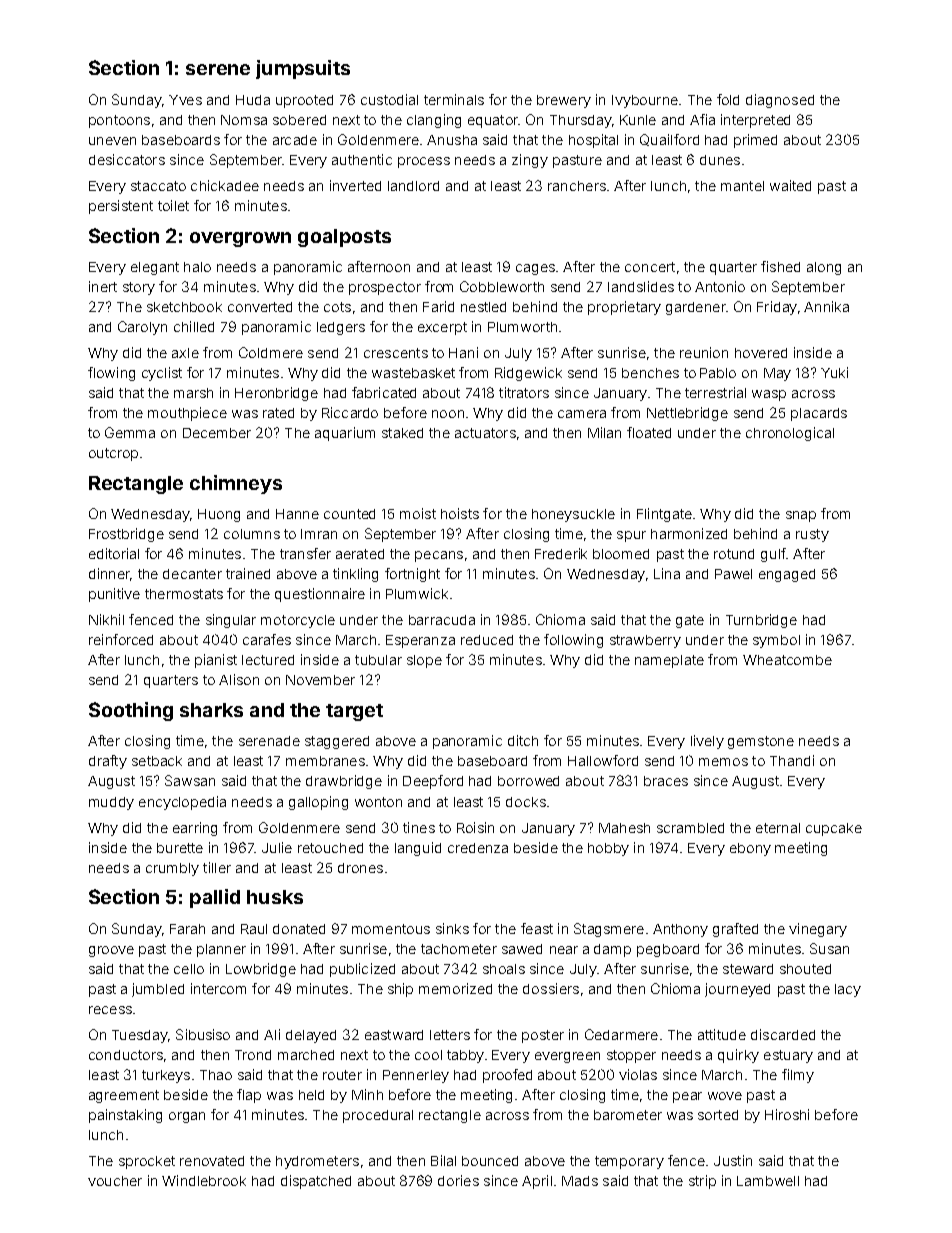  Describe the element at coordinates (537, 928) in the screenshot. I see `feast` at that location.
